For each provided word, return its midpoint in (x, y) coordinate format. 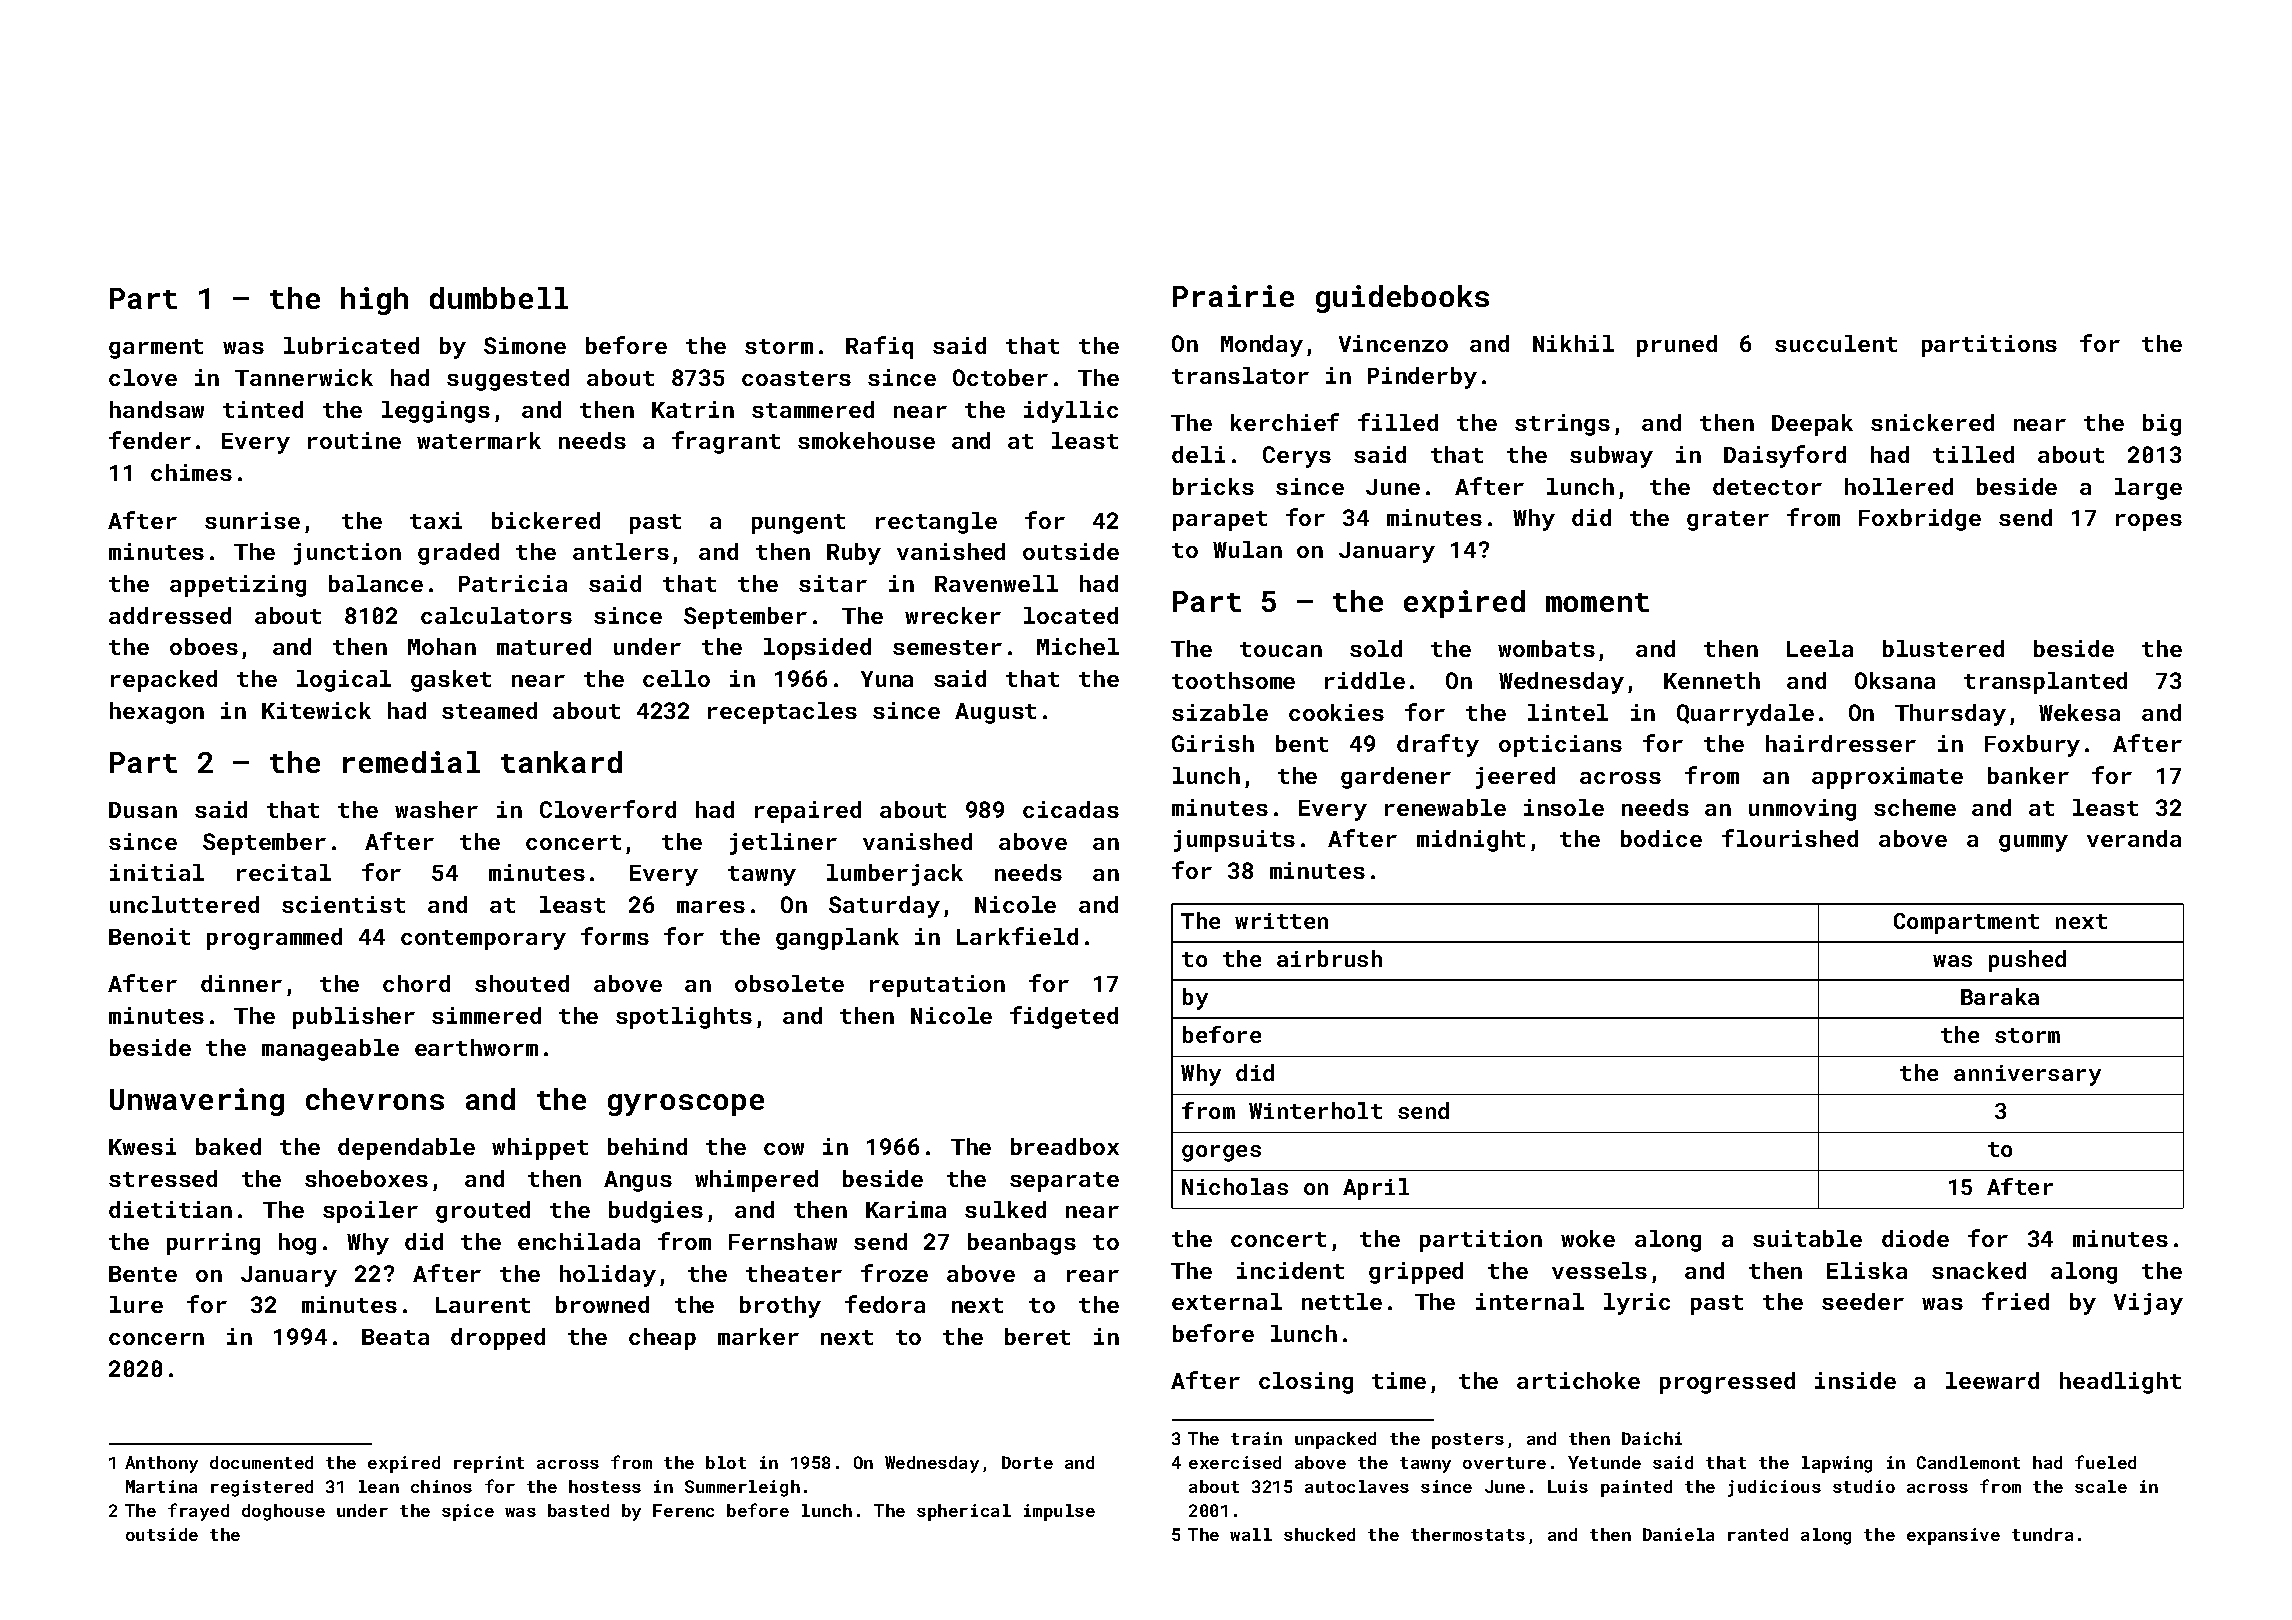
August (995, 713)
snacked (1979, 1270)
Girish (1213, 743)
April (1376, 1189)
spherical (964, 1512)
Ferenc (683, 1510)
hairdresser (1841, 743)
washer (436, 809)
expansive (1953, 1536)
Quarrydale (1745, 715)
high (374, 301)
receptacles (782, 713)
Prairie (1233, 296)
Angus (638, 1181)
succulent (1836, 343)
